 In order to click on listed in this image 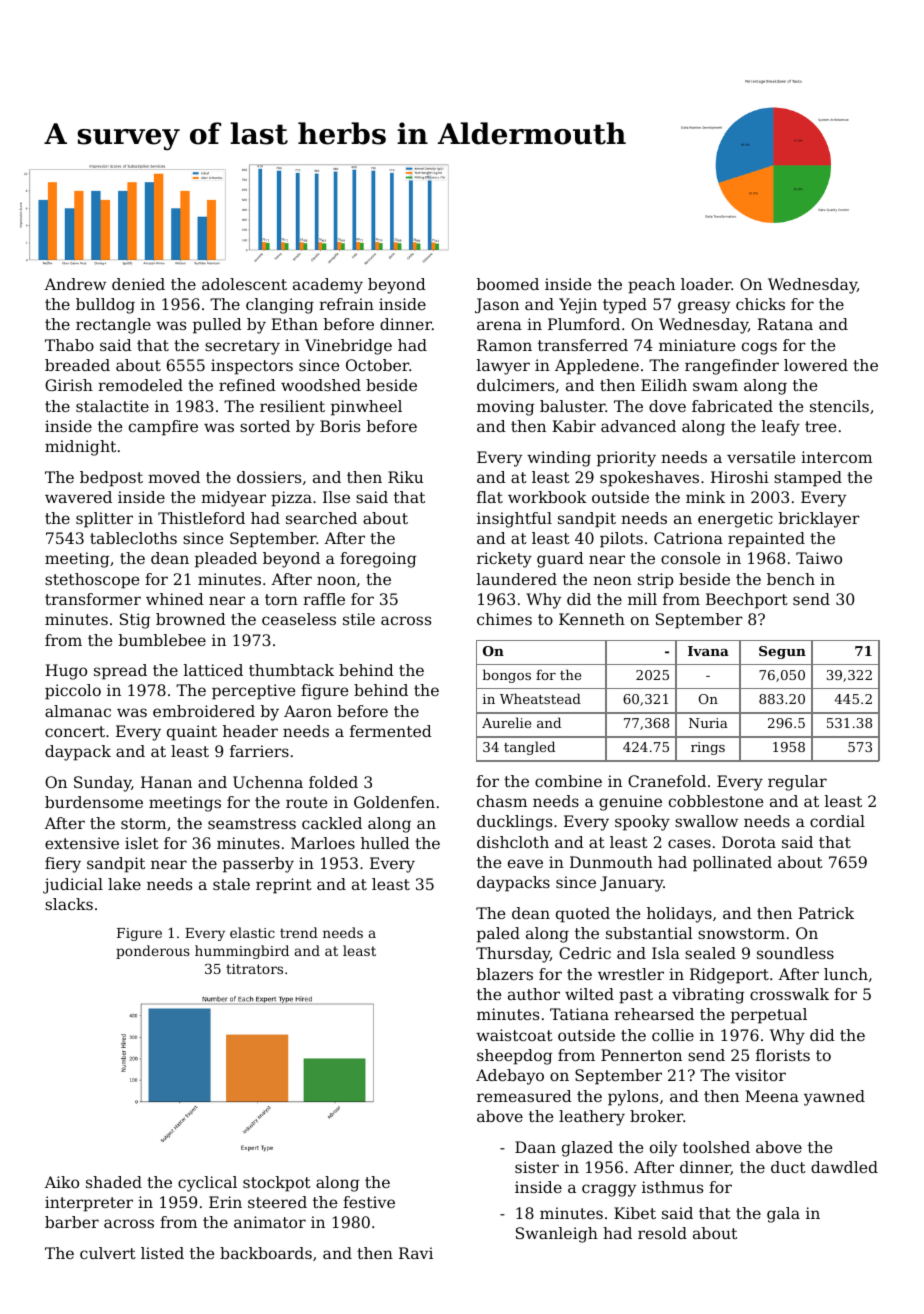, I will do `click(162, 1253)`.
